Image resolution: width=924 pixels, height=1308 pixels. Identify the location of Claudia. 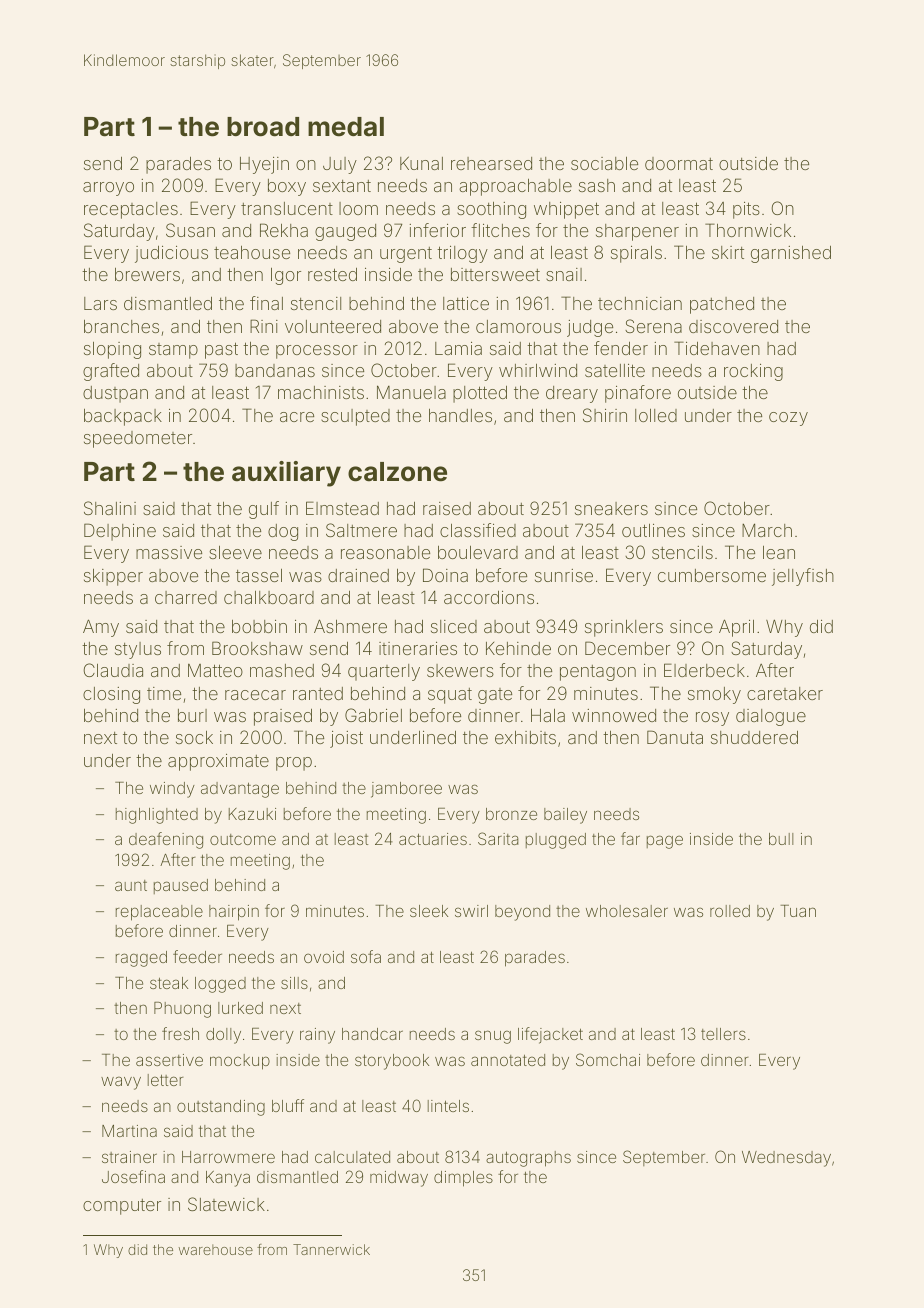
(113, 670).
